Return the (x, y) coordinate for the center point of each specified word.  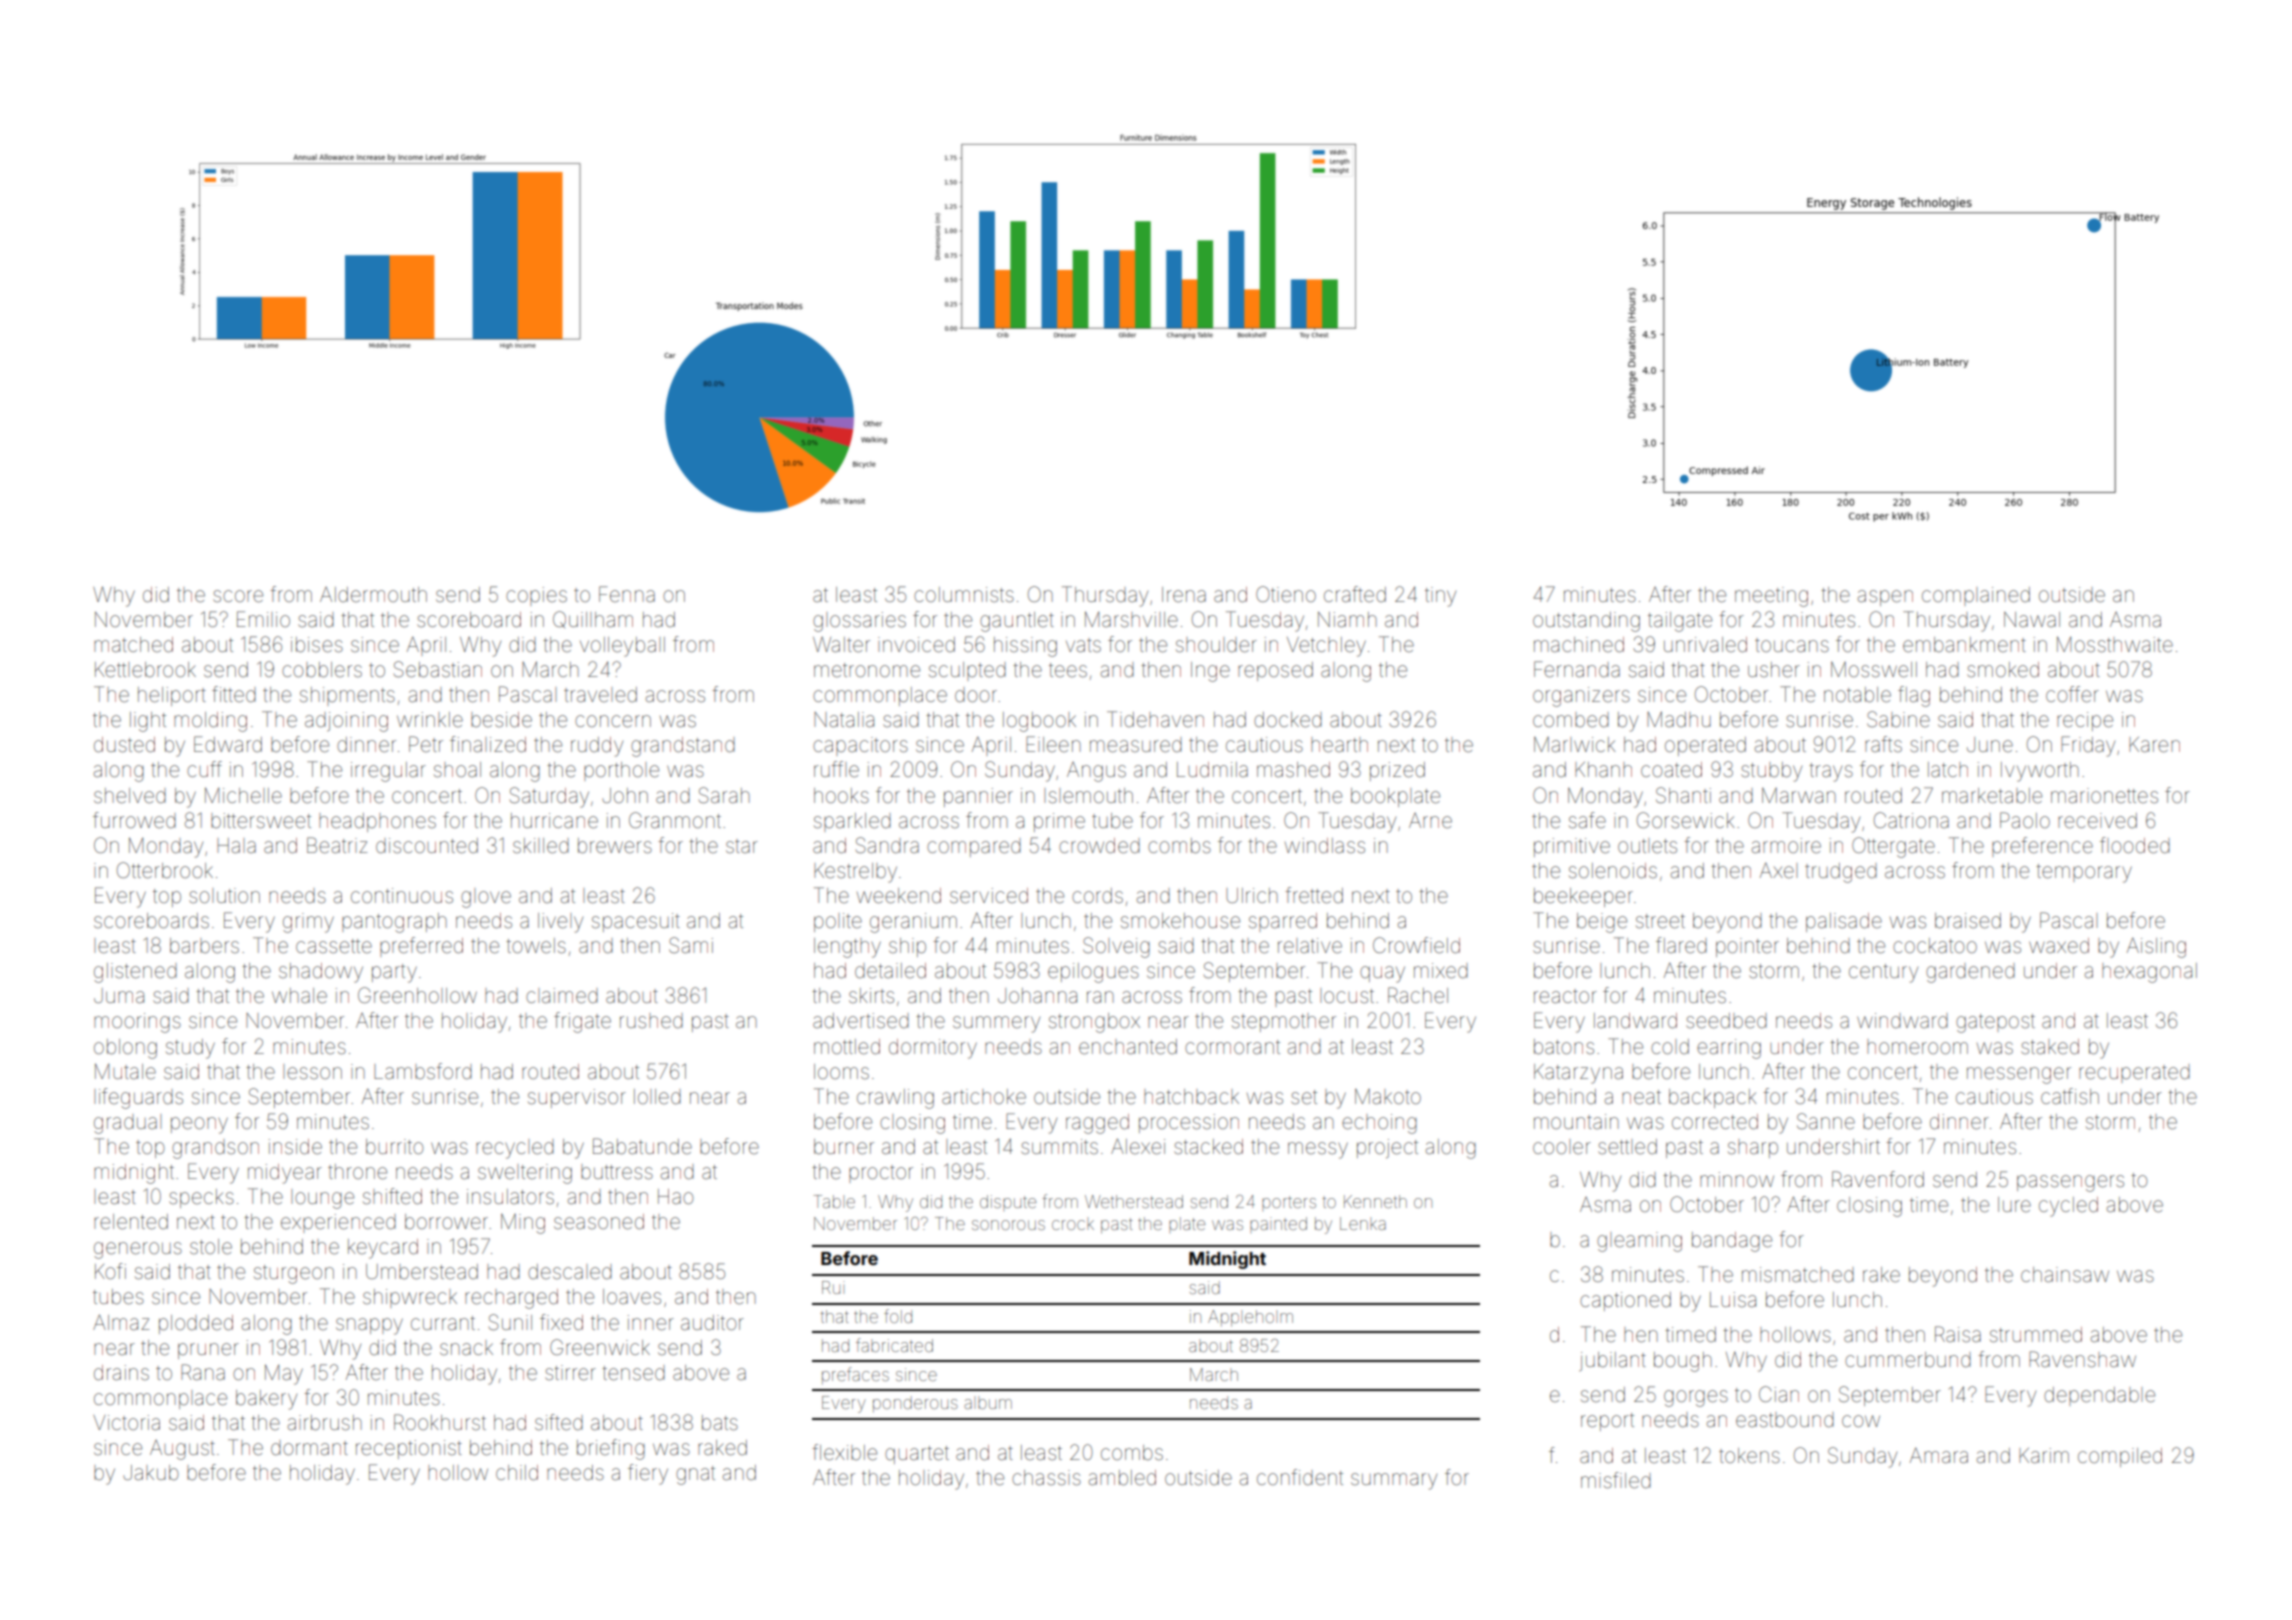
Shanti (1683, 795)
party (394, 973)
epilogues (1093, 973)
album (988, 1402)
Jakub (151, 1472)
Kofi (110, 1271)
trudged (1841, 873)
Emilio (263, 619)
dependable (2099, 1396)
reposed (1275, 671)
